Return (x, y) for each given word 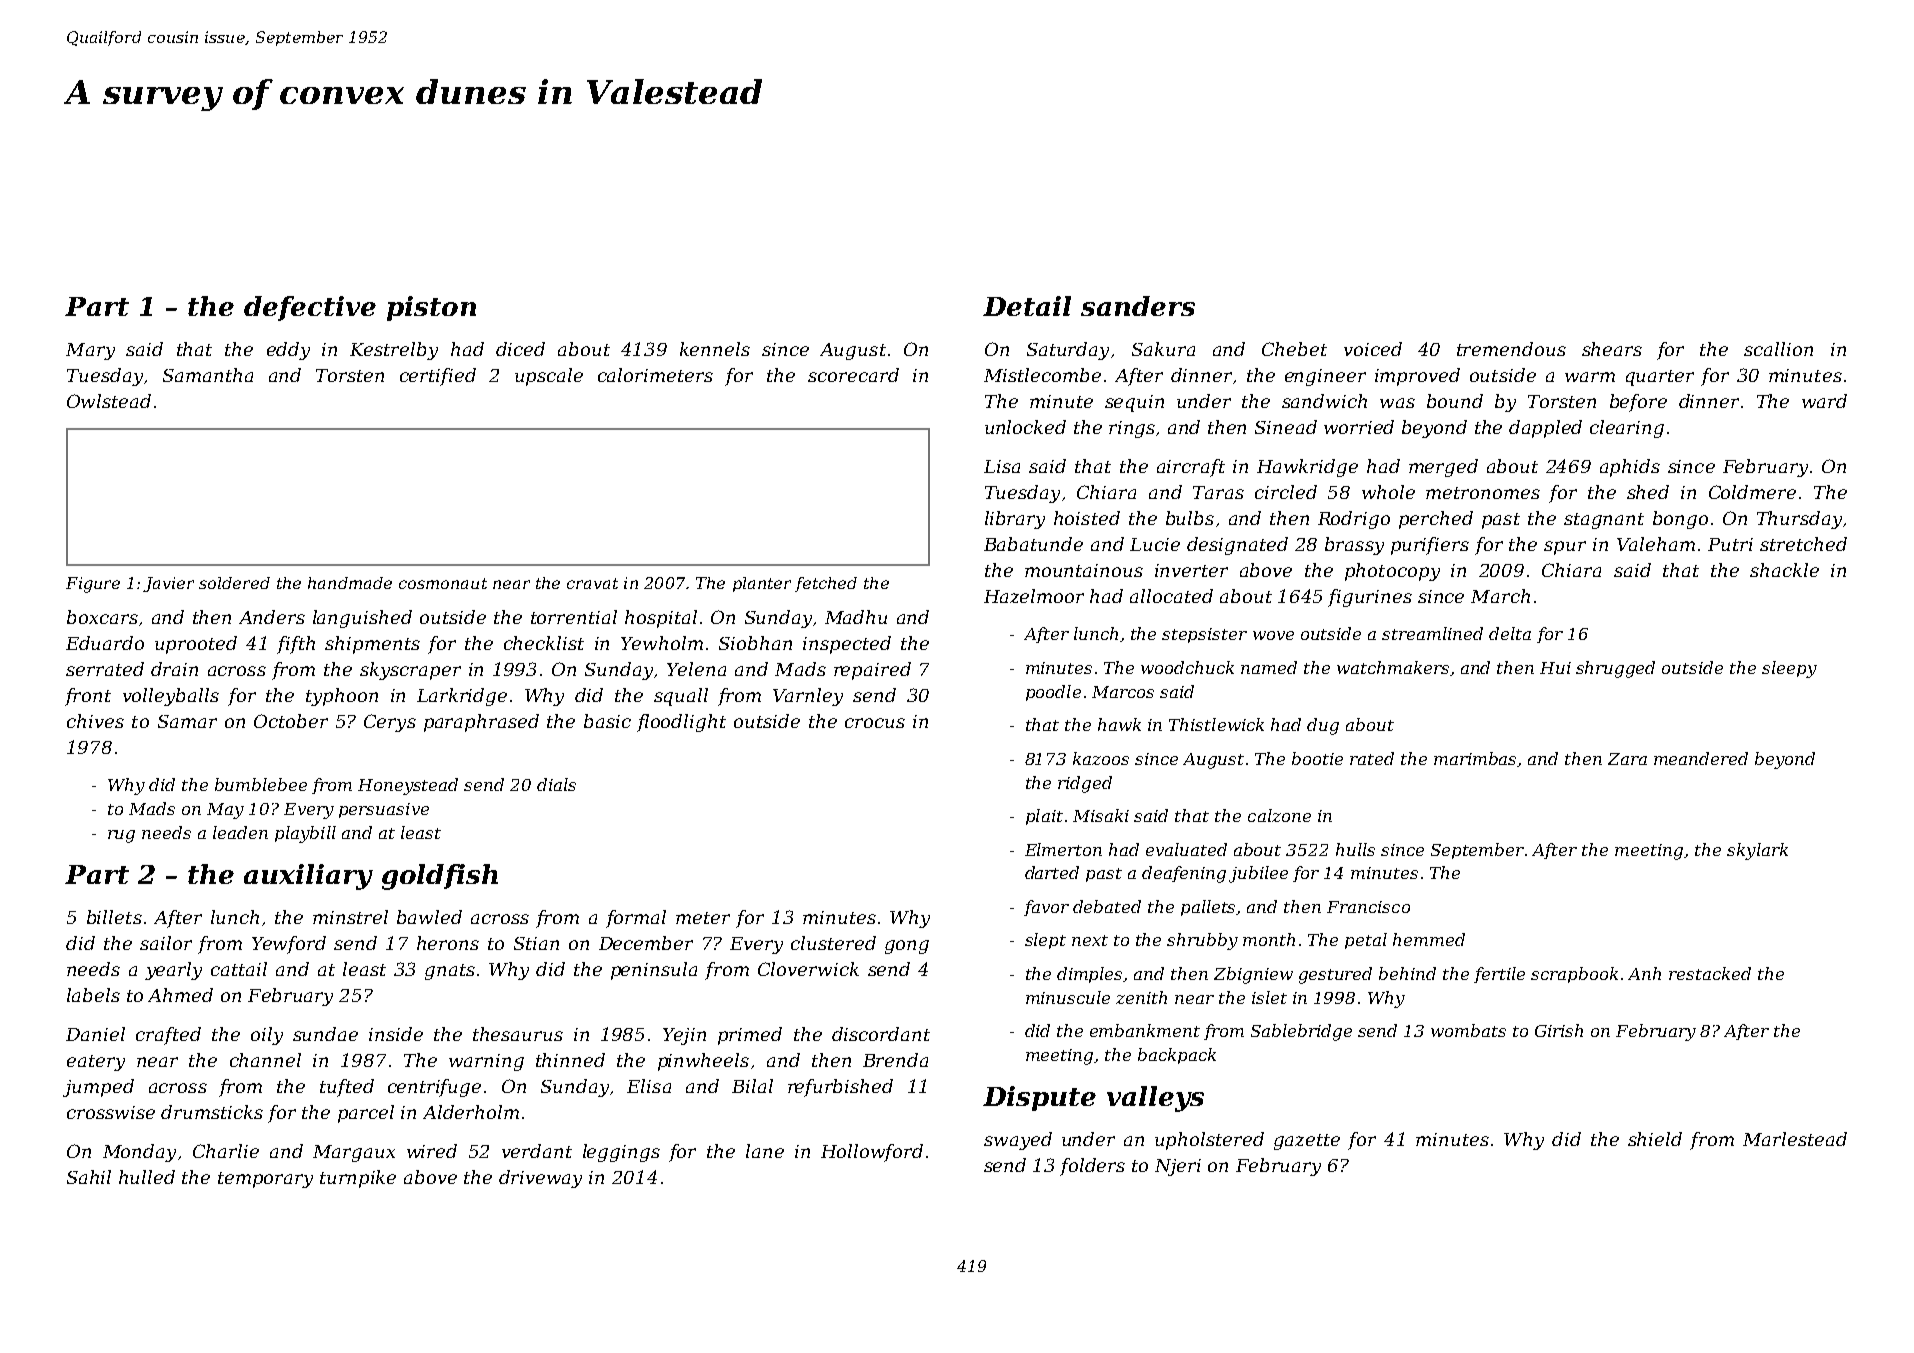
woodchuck (1187, 667)
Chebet (1294, 349)
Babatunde (1033, 544)
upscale (549, 377)
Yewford (289, 945)
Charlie (226, 1151)
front (88, 697)
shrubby (1202, 941)
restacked (1710, 973)
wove (1273, 635)
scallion (1778, 349)
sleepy (1789, 669)
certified (438, 377)
